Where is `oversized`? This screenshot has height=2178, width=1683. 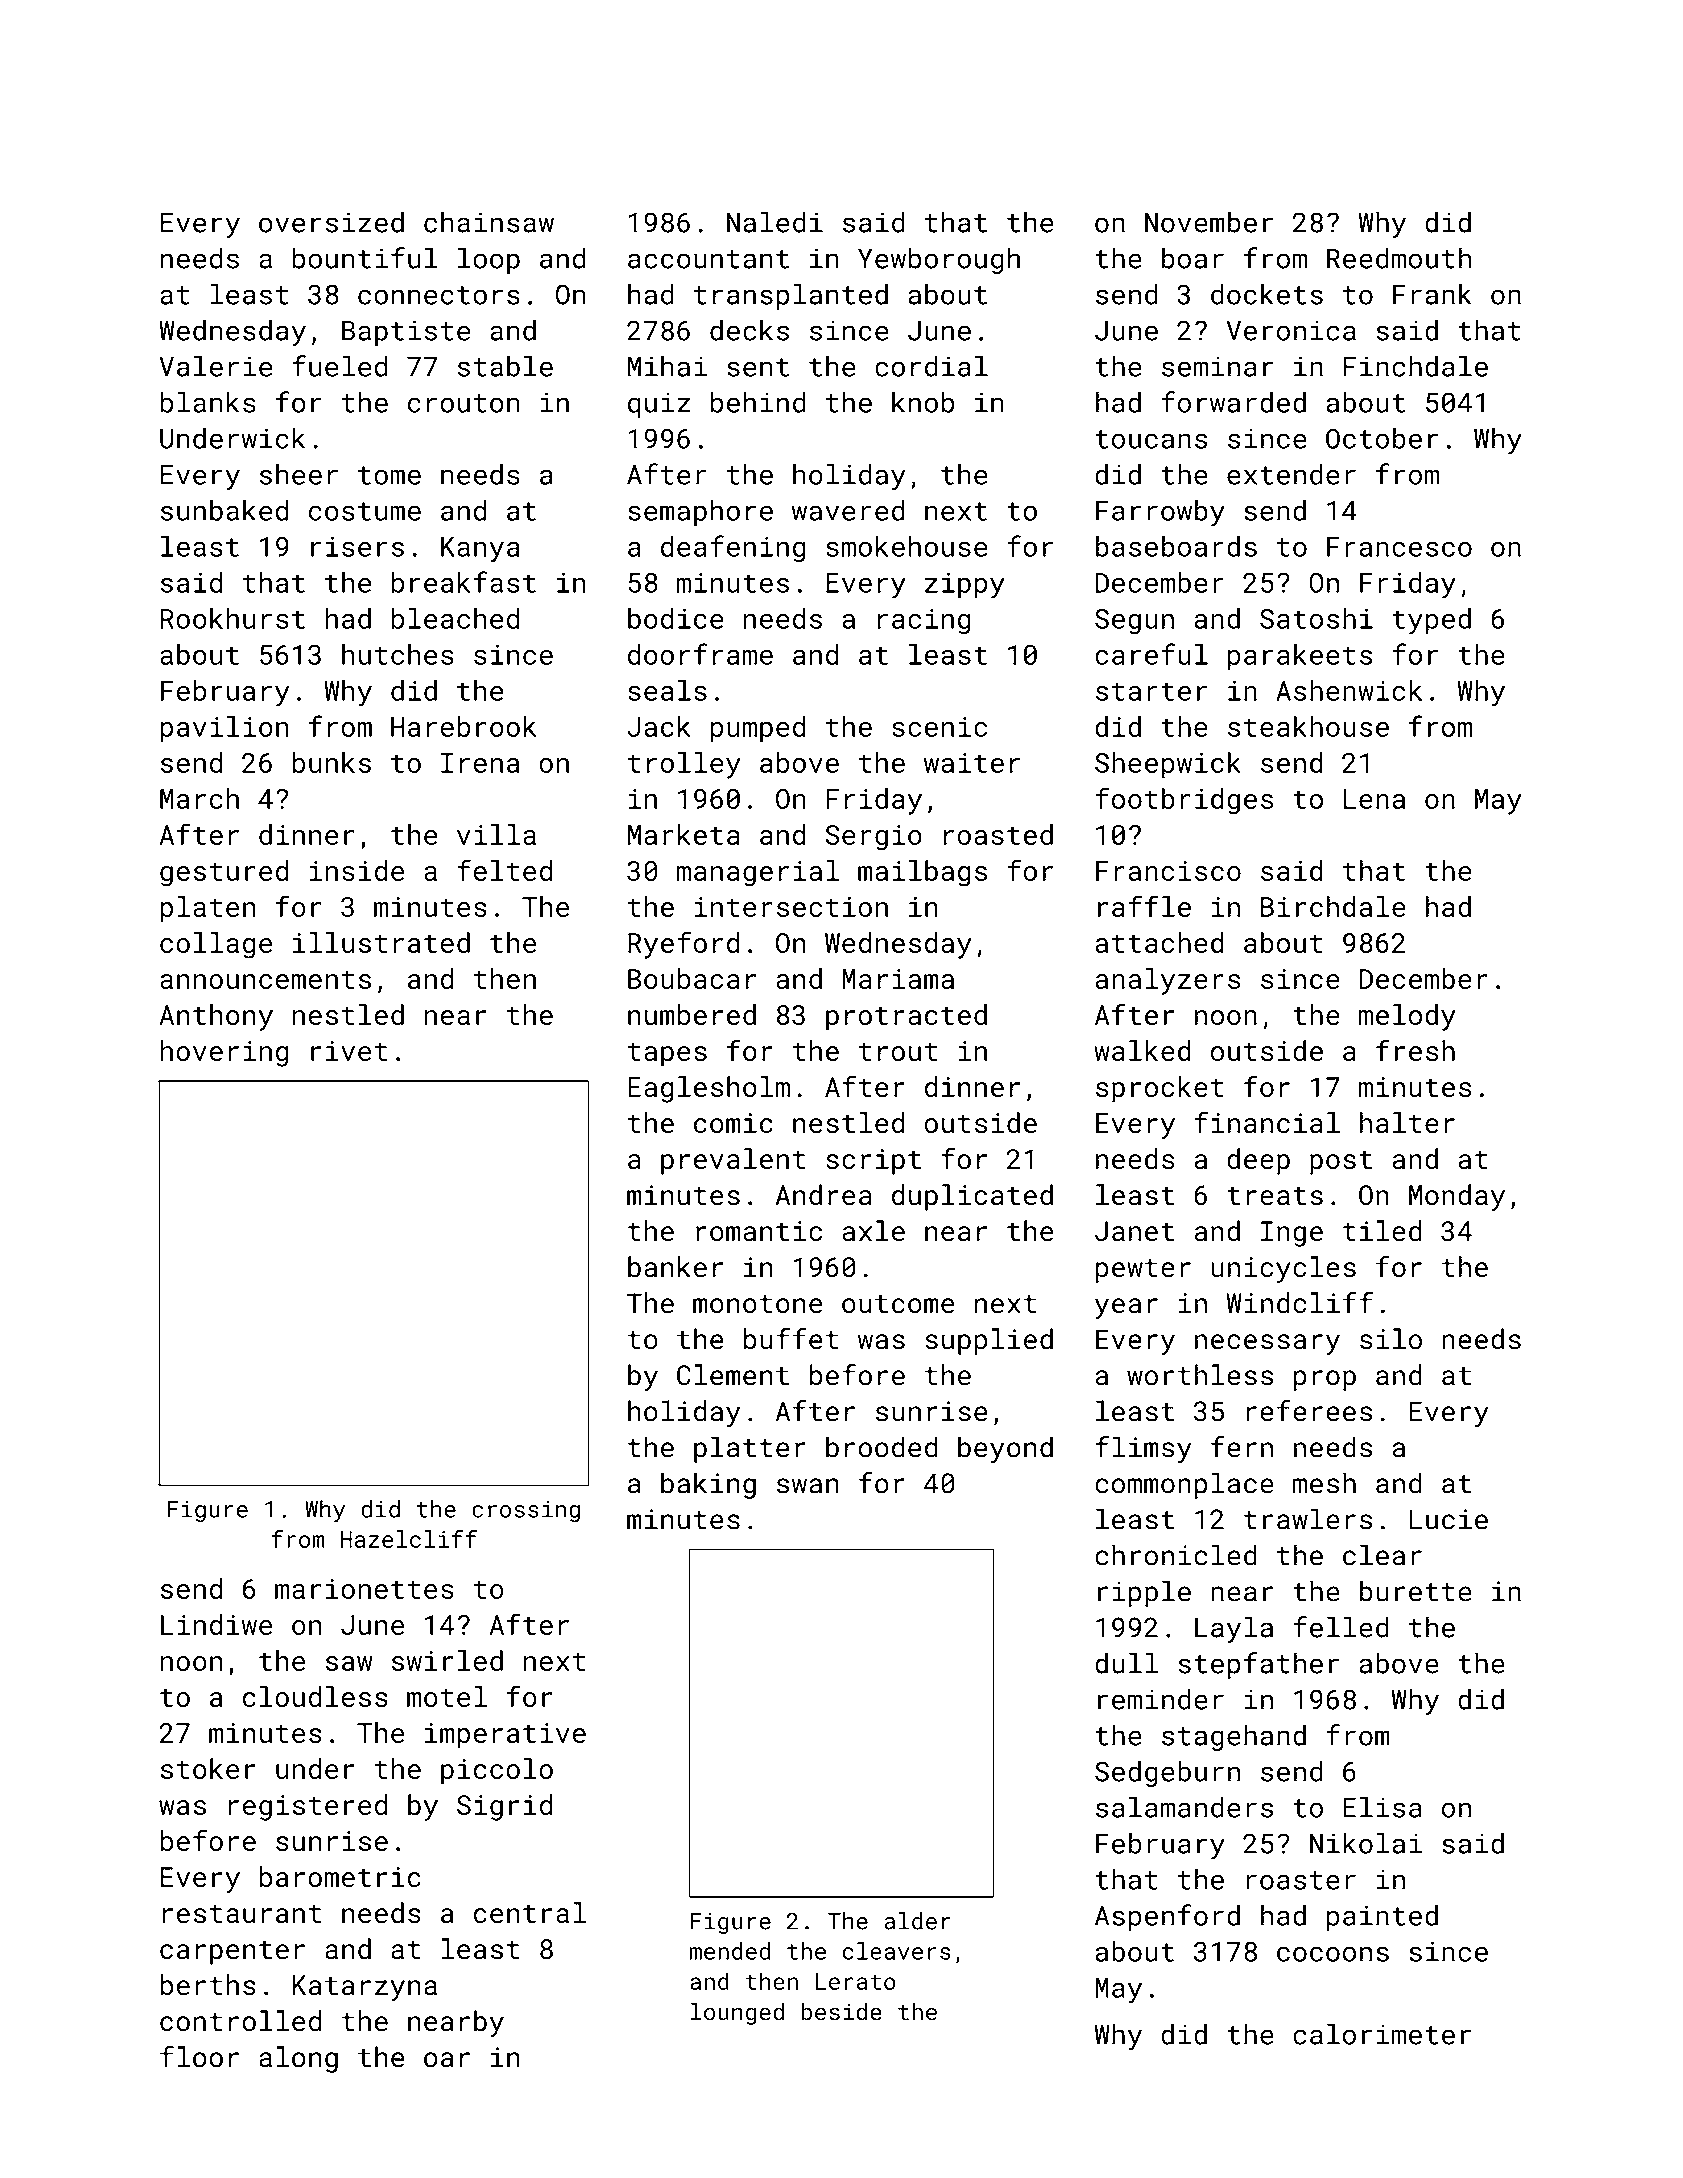
oversized is located at coordinates (331, 222).
